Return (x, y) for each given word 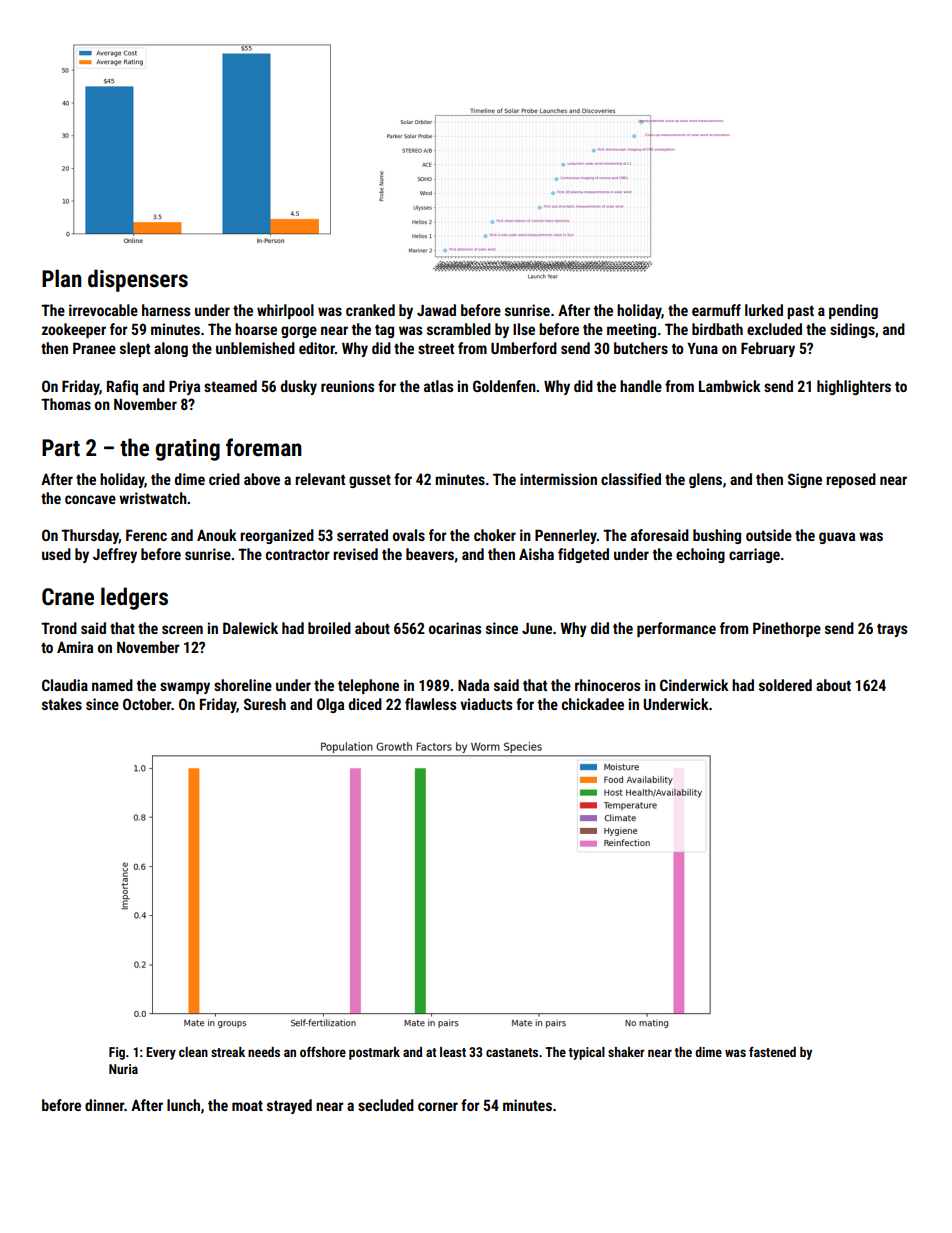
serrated (362, 535)
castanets (512, 1052)
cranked (370, 310)
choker (495, 535)
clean (193, 1052)
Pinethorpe (787, 629)
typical (586, 1053)
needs (264, 1052)
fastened (772, 1051)
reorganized (277, 536)
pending (853, 311)
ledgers (134, 598)
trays (892, 630)
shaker (626, 1052)
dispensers (138, 280)
